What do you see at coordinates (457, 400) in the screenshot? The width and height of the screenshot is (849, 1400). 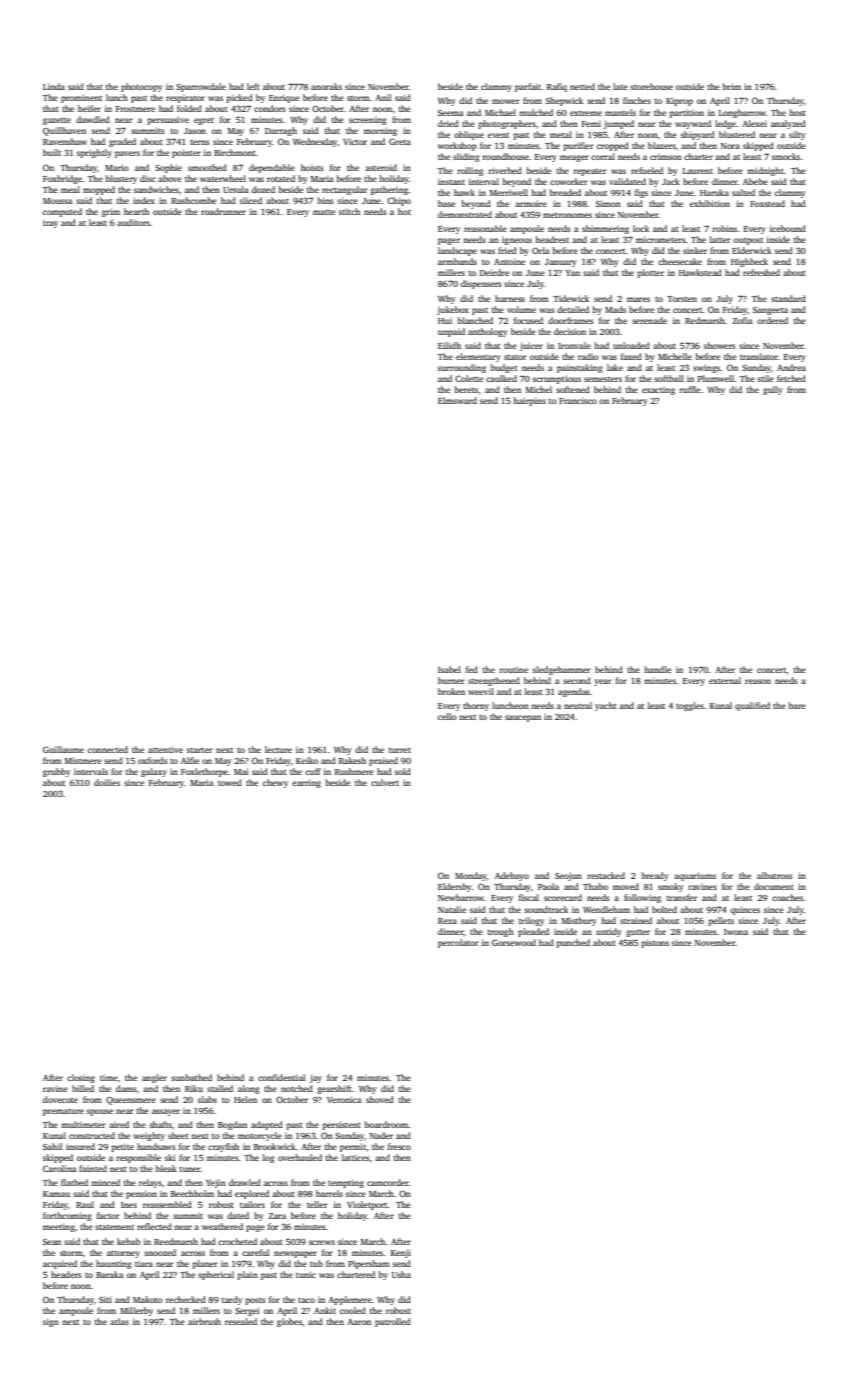 I see `Elmsward` at bounding box center [457, 400].
